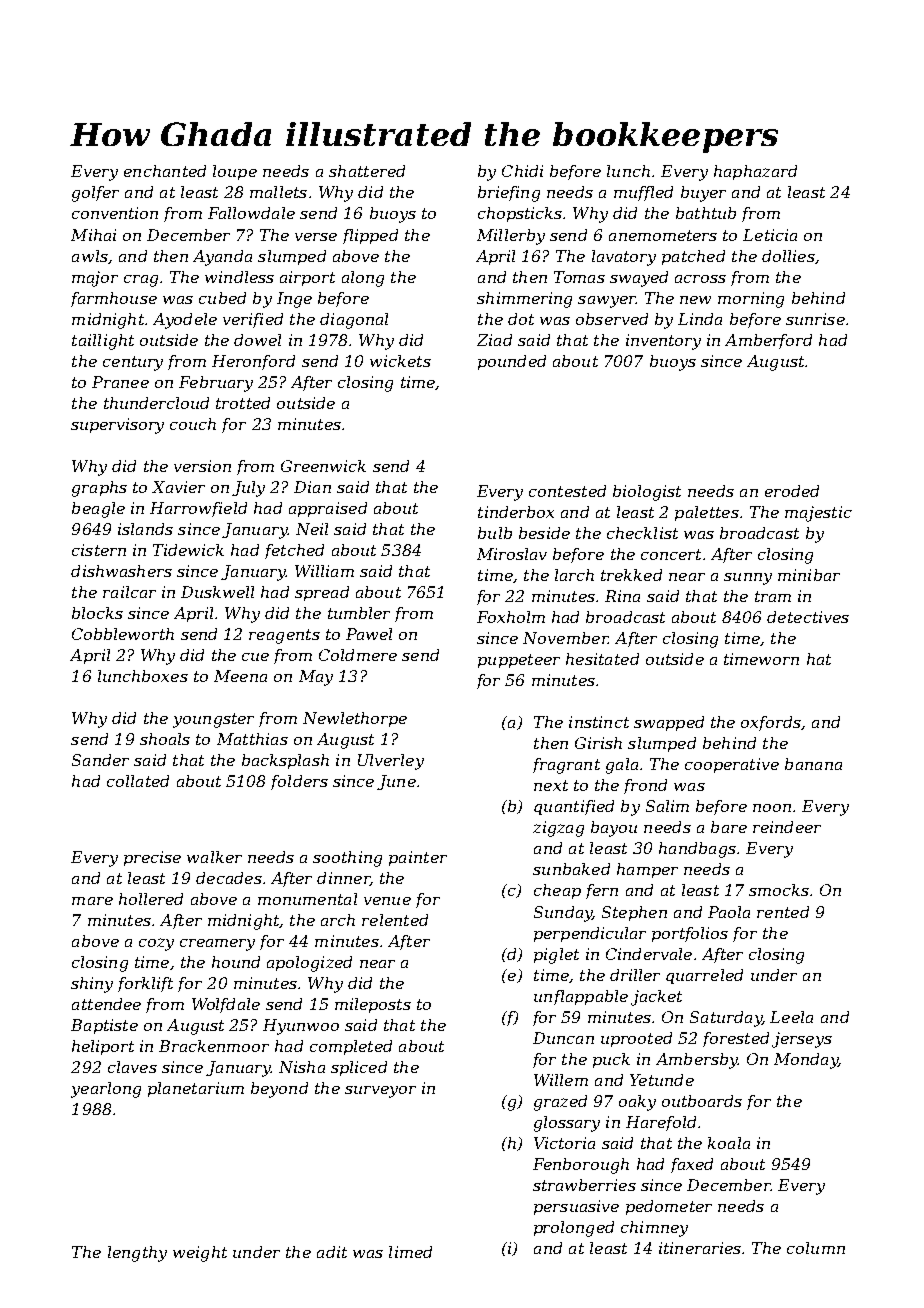 The image size is (924, 1308). What do you see at coordinates (522, 171) in the screenshot?
I see `Chidi` at bounding box center [522, 171].
